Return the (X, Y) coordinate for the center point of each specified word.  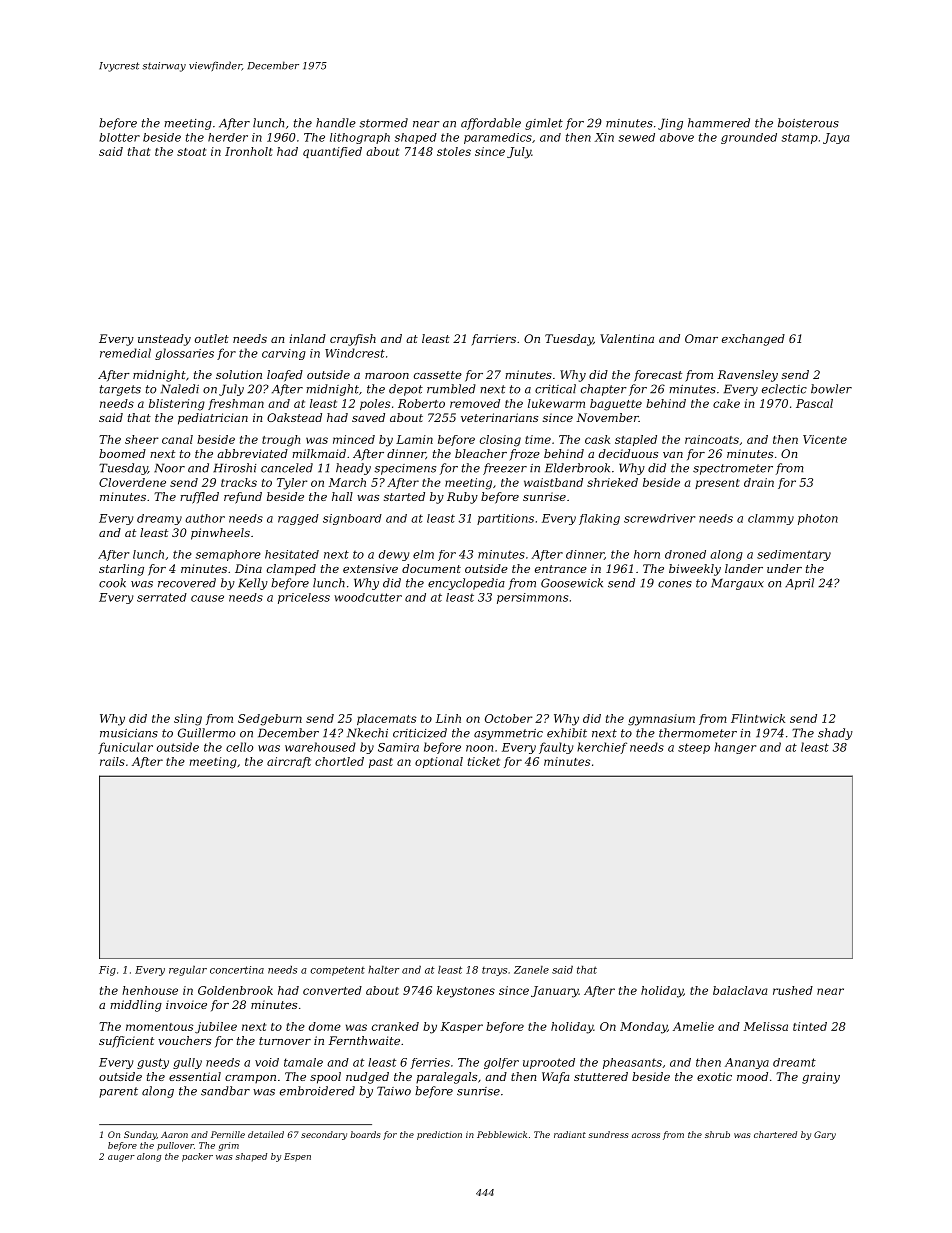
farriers (493, 340)
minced (354, 439)
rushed (793, 990)
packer (197, 1157)
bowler (831, 389)
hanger (735, 748)
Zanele (531, 970)
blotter (119, 137)
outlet (212, 338)
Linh (448, 718)
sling (188, 720)
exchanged (753, 340)
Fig (107, 971)
